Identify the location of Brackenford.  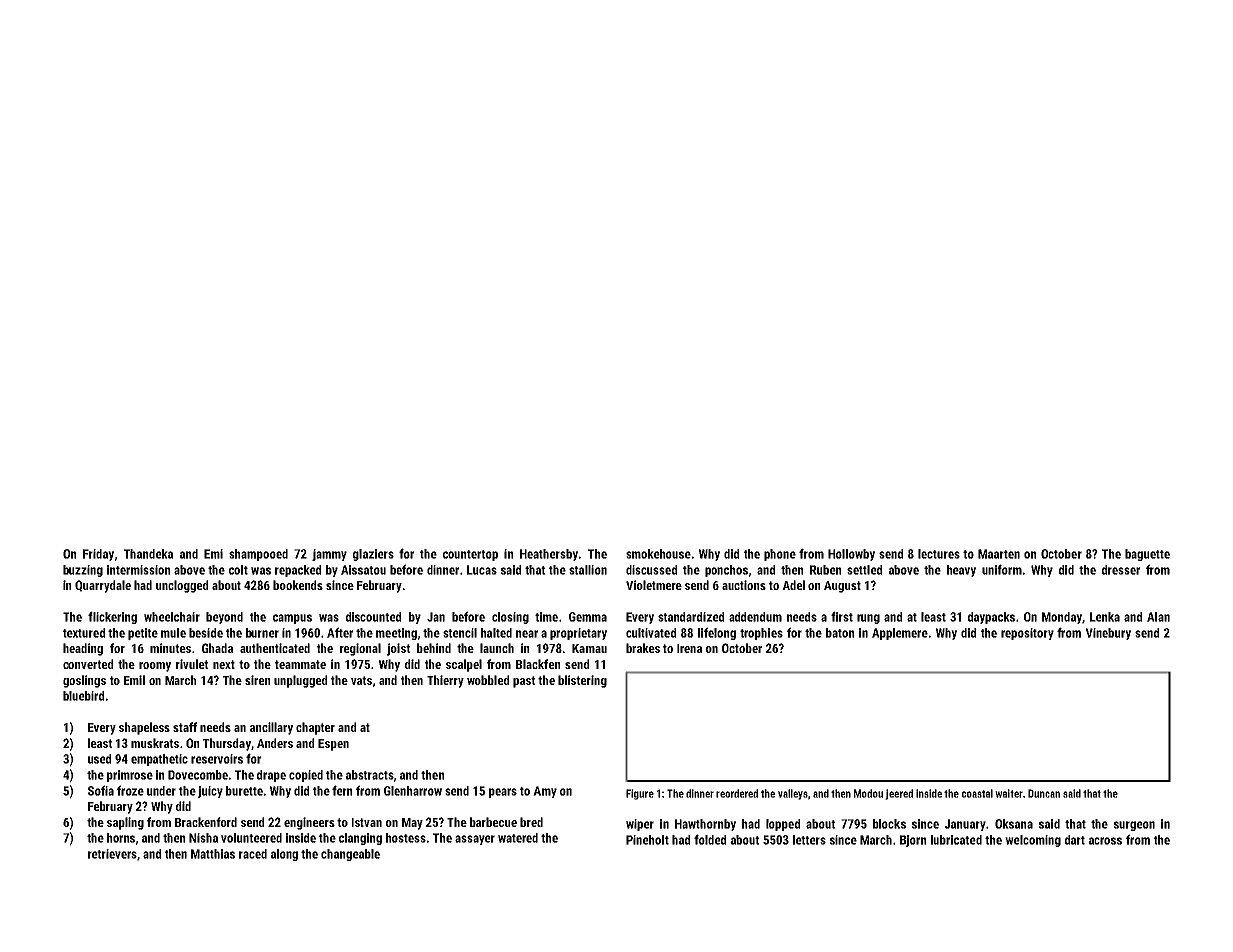
(206, 822).
